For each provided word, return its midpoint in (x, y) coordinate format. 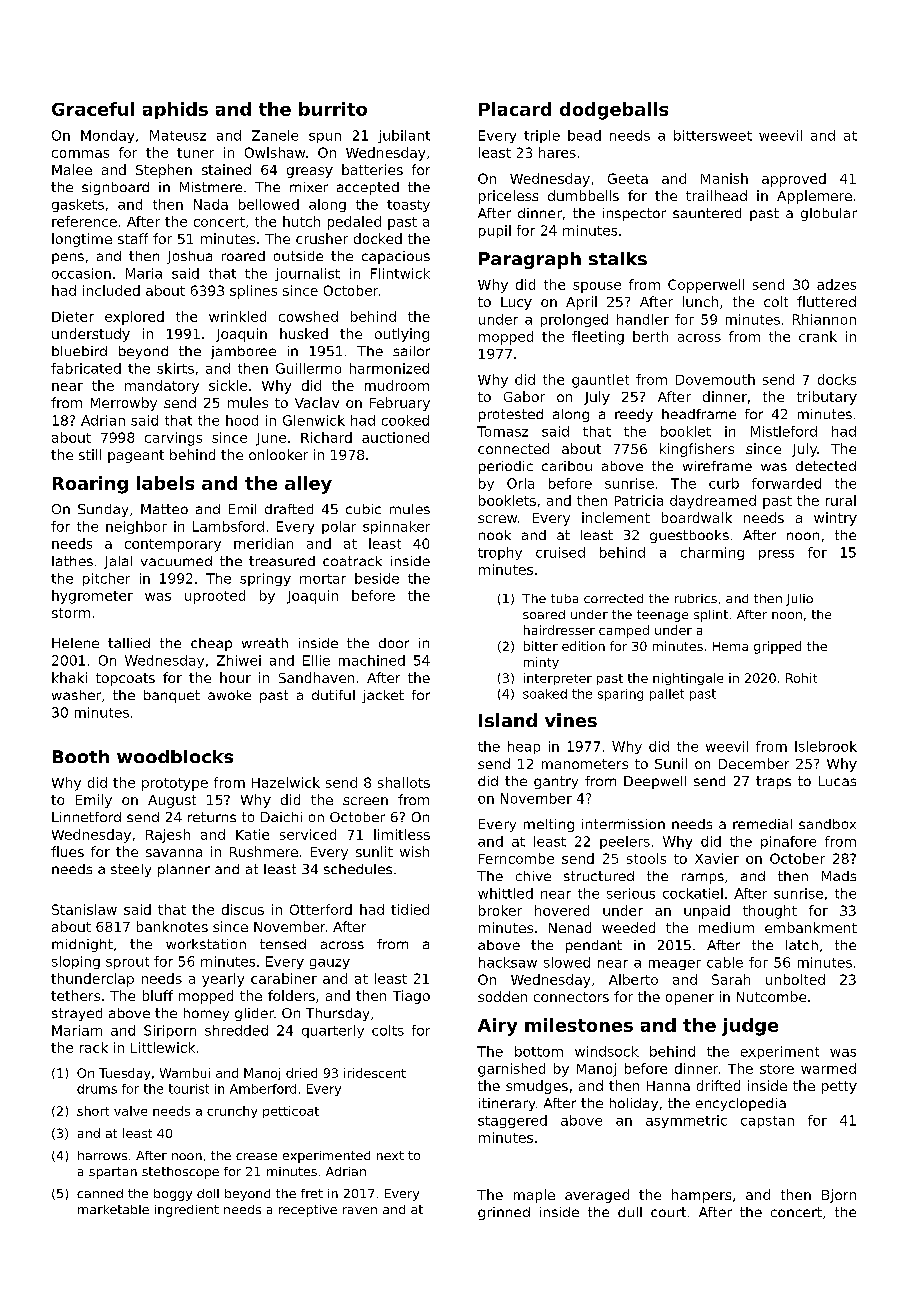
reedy (634, 415)
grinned (504, 1213)
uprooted (215, 597)
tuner (195, 153)
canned (100, 1193)
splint (711, 616)
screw (497, 519)
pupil (495, 231)
